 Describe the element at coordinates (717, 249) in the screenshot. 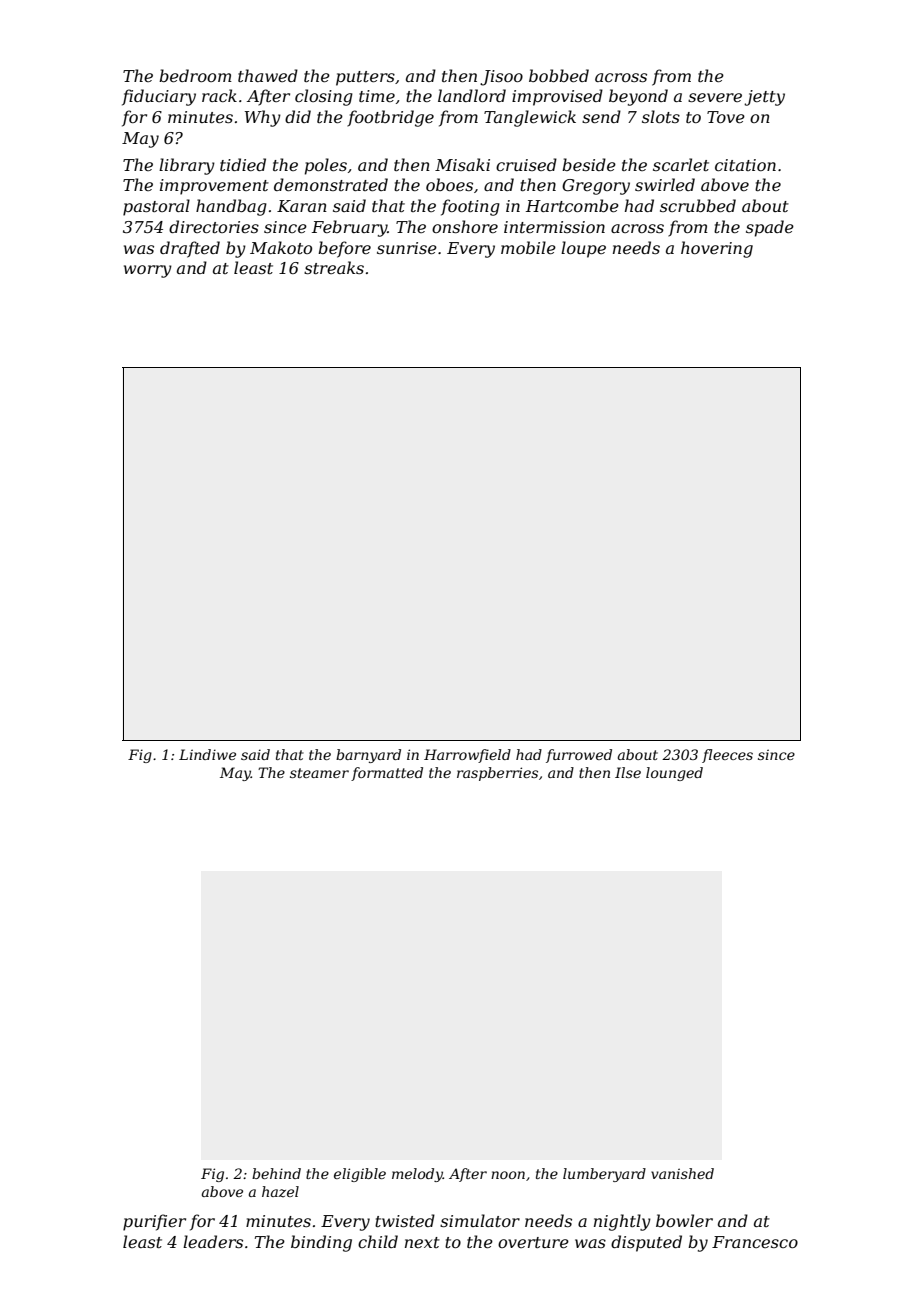

I see `hovering` at that location.
